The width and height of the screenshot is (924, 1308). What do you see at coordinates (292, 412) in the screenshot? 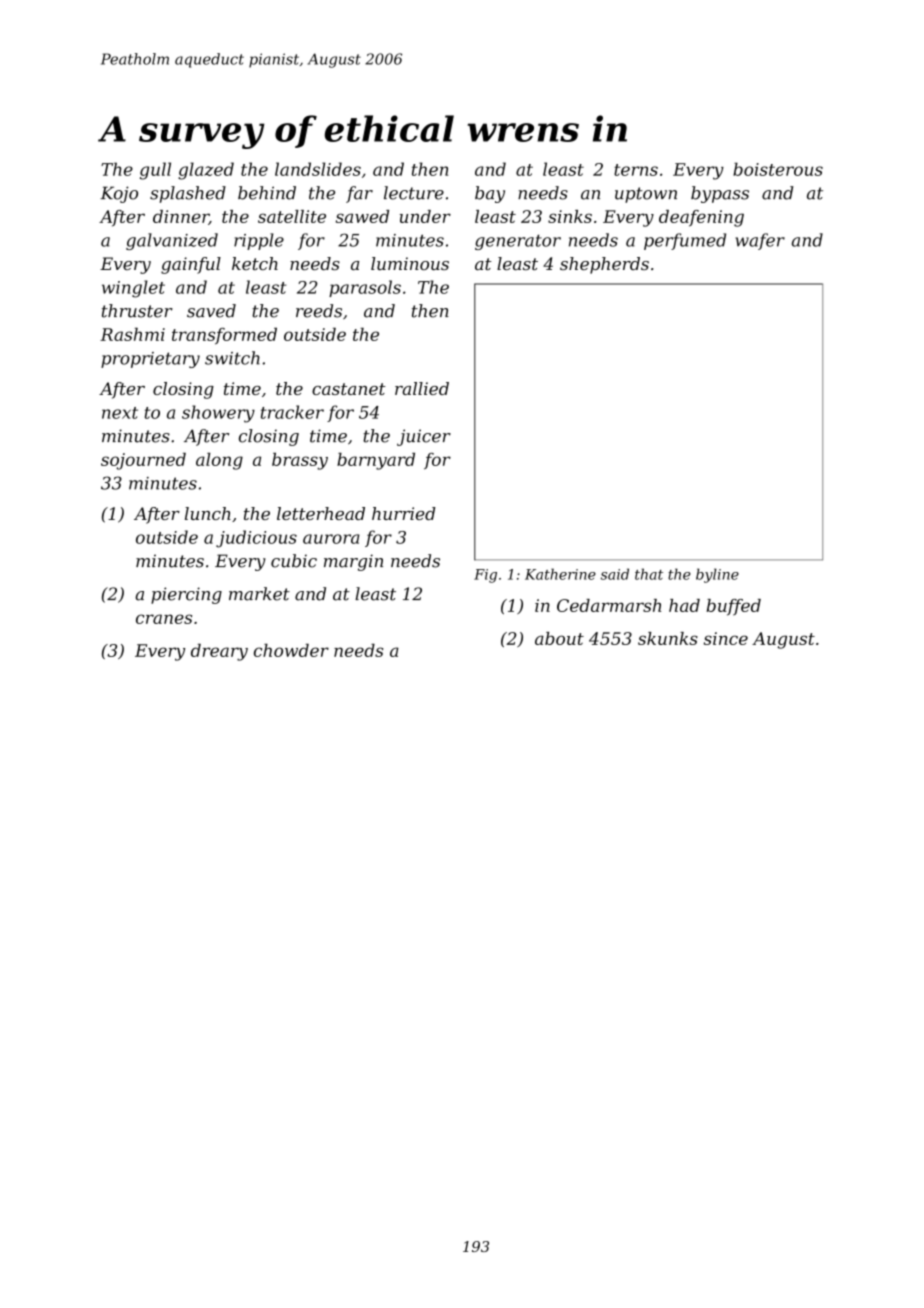
I see `tracker` at bounding box center [292, 412].
